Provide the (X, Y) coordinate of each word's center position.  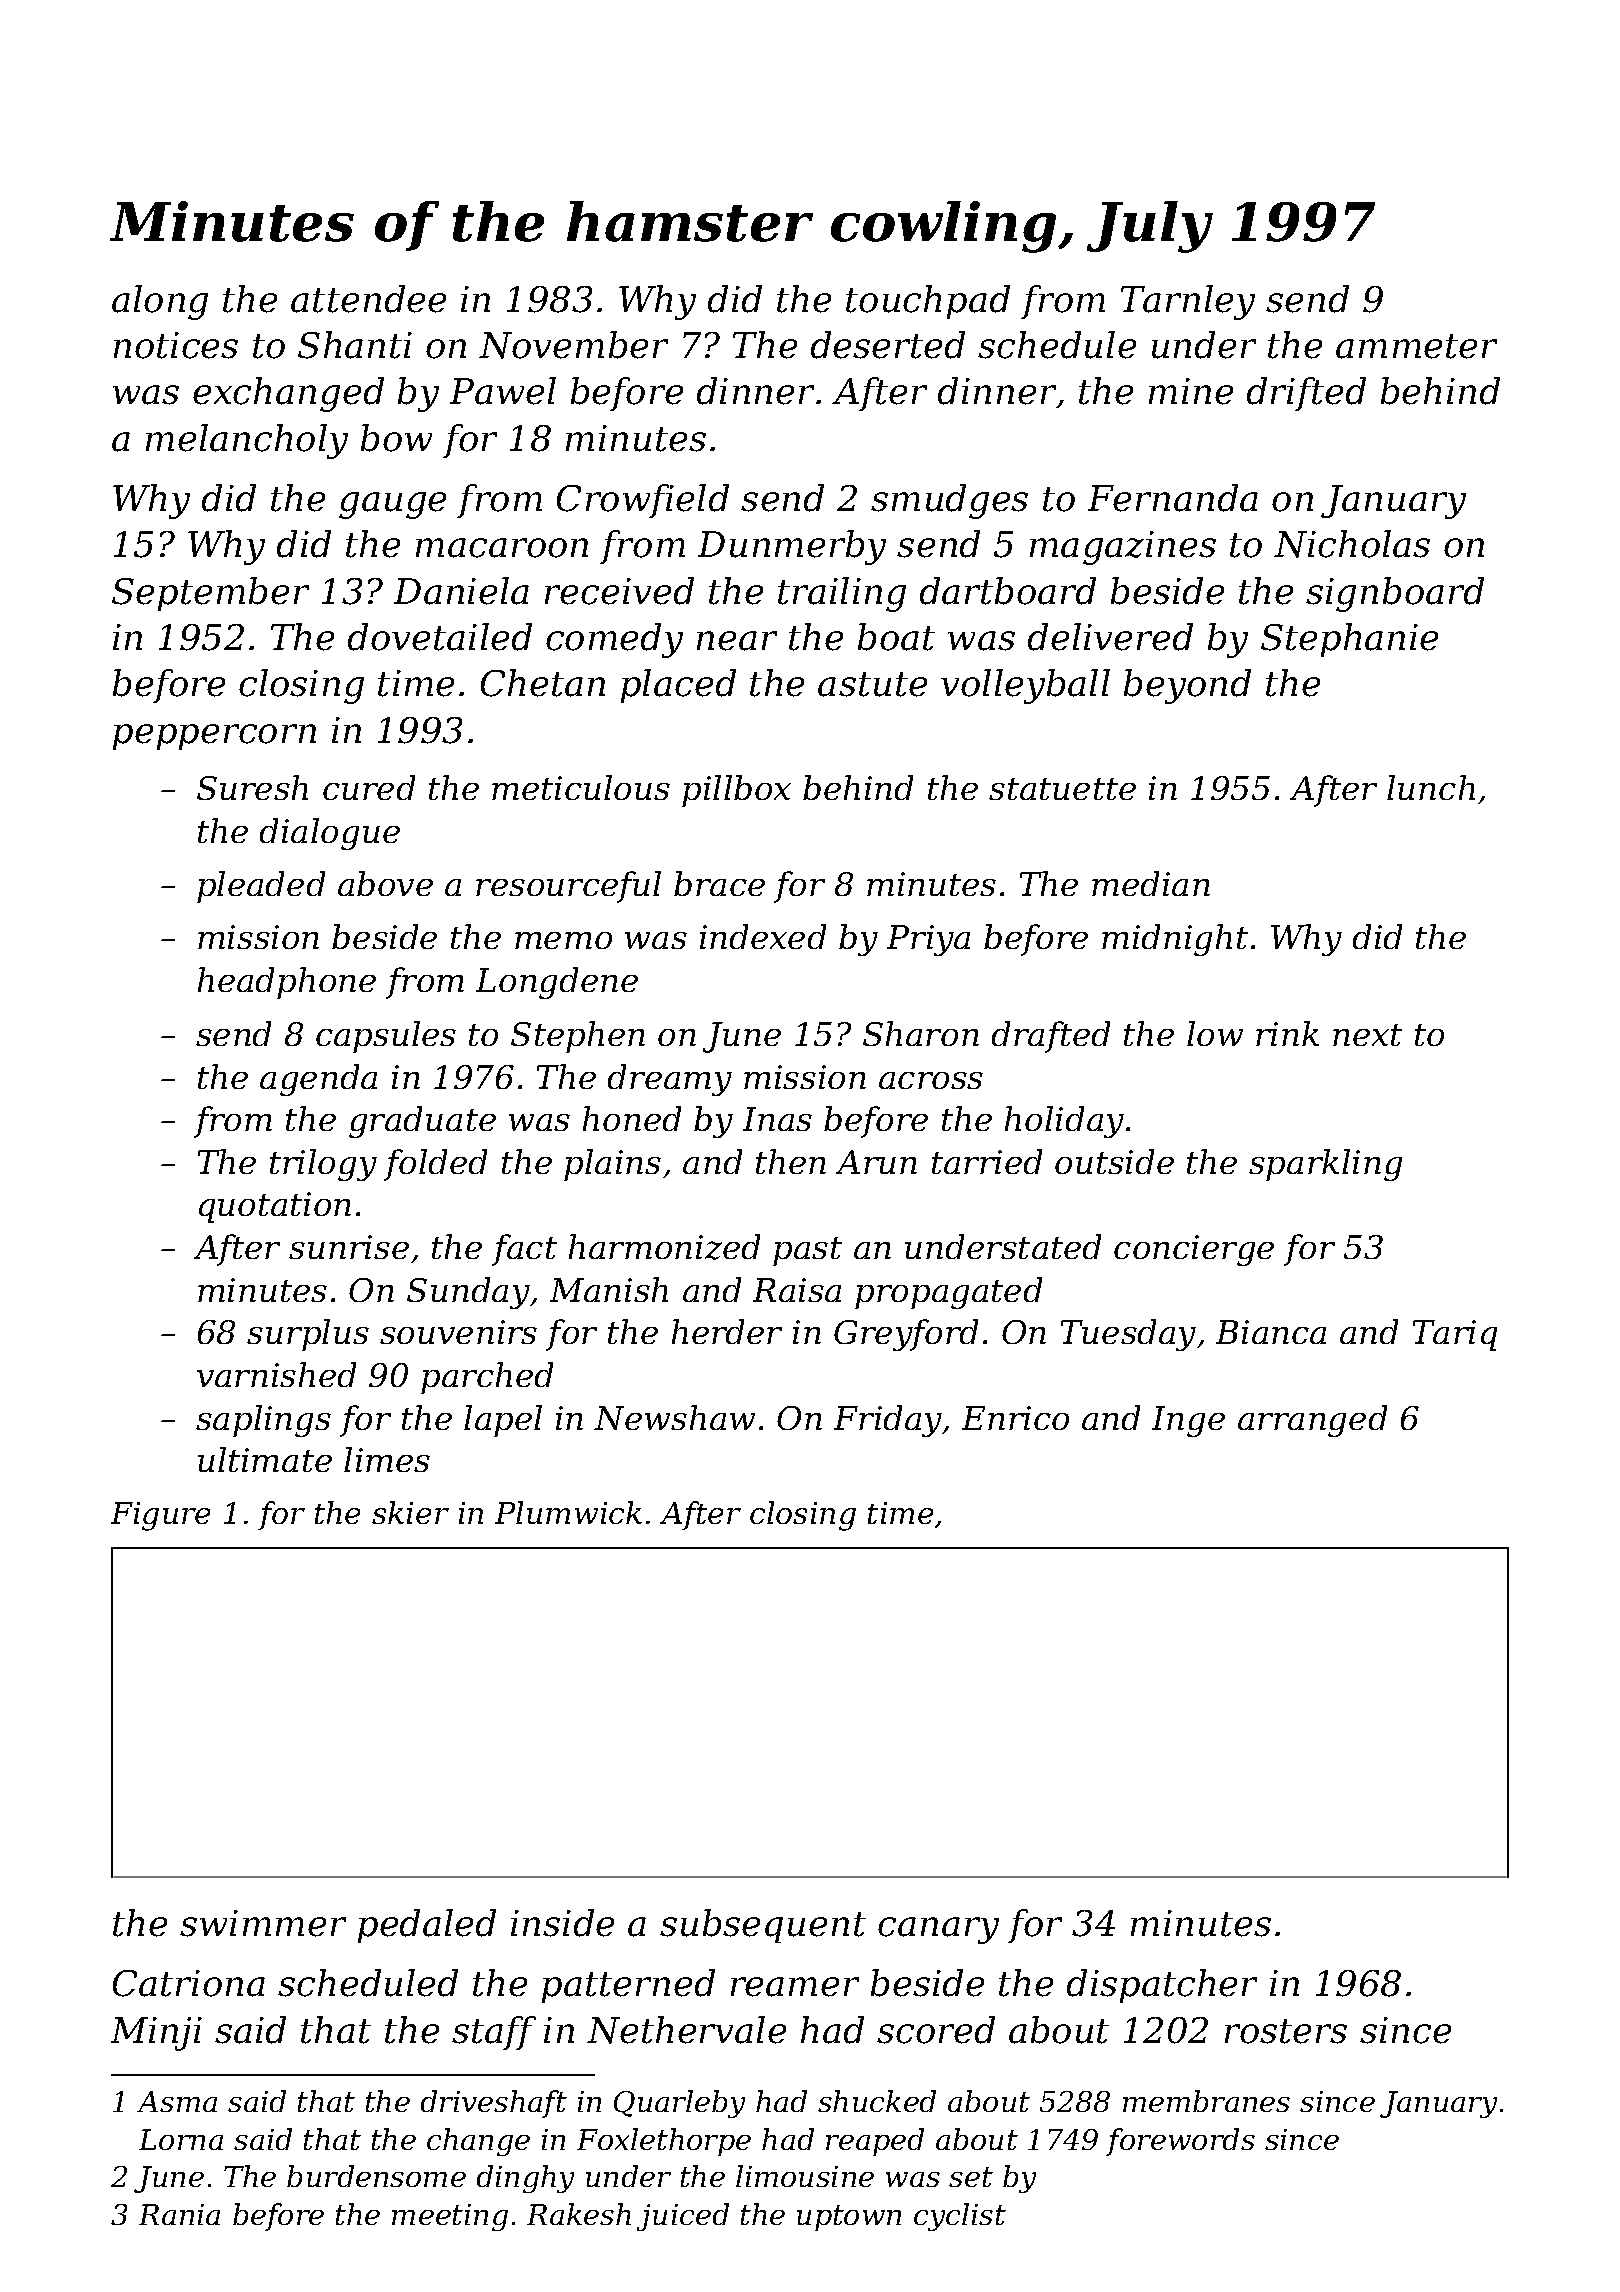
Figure (160, 1516)
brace (719, 883)
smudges (949, 501)
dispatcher (1162, 1986)
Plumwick (568, 1512)
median (1151, 883)
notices (176, 345)
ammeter (1416, 346)
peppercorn (214, 737)
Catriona (189, 1983)
